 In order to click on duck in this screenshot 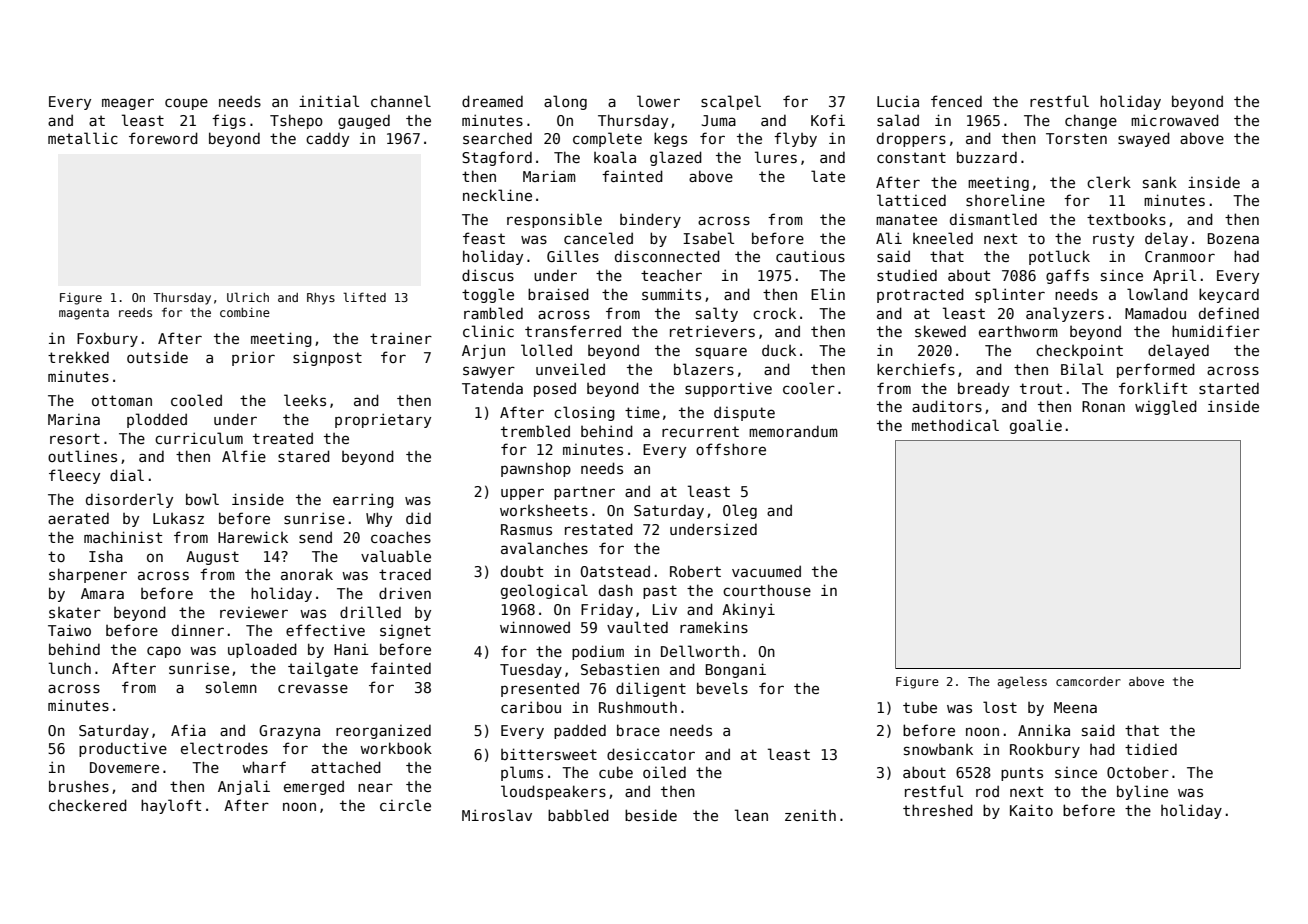, I will do `click(779, 350)`.
